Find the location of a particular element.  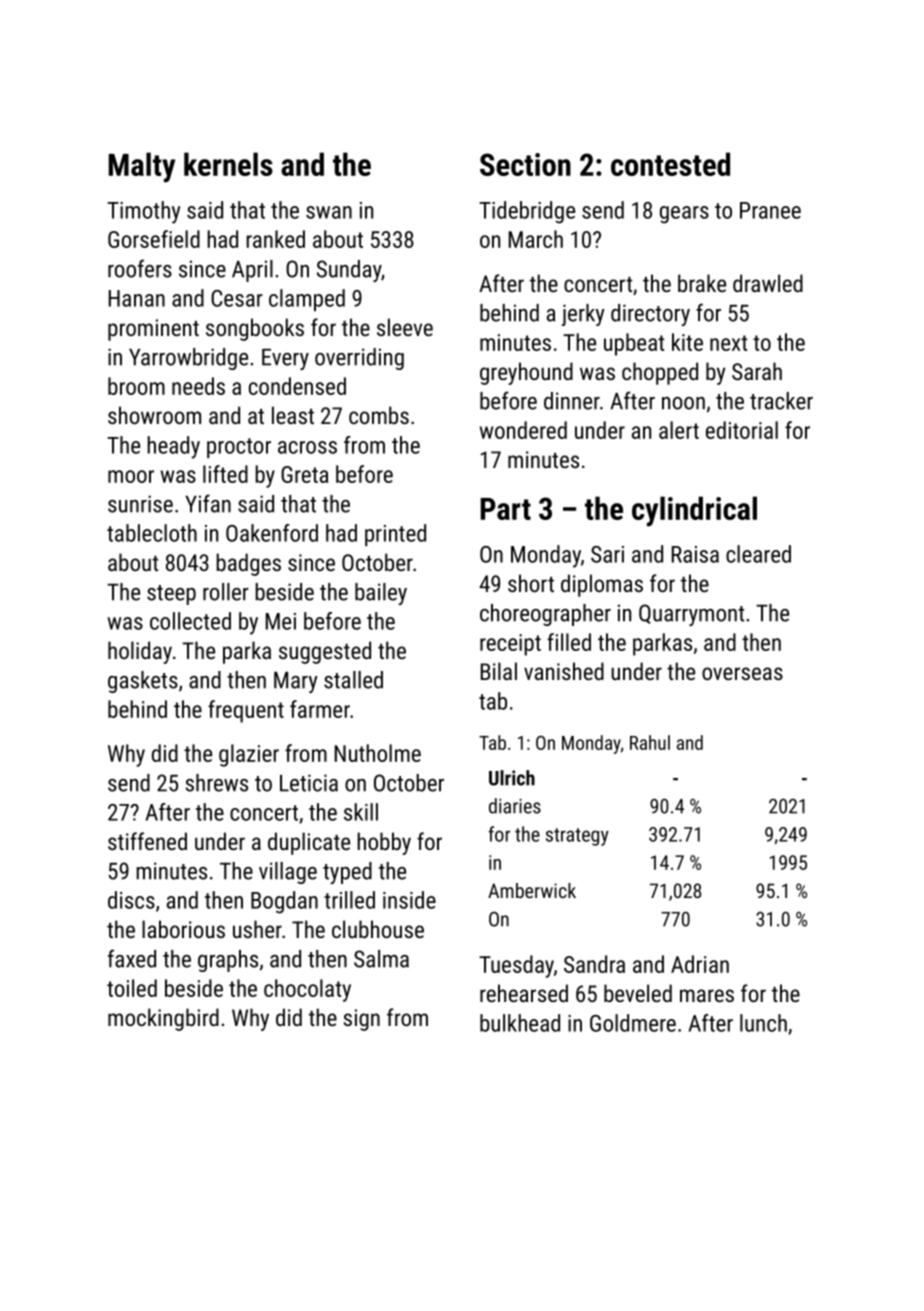

overriding is located at coordinates (359, 359).
